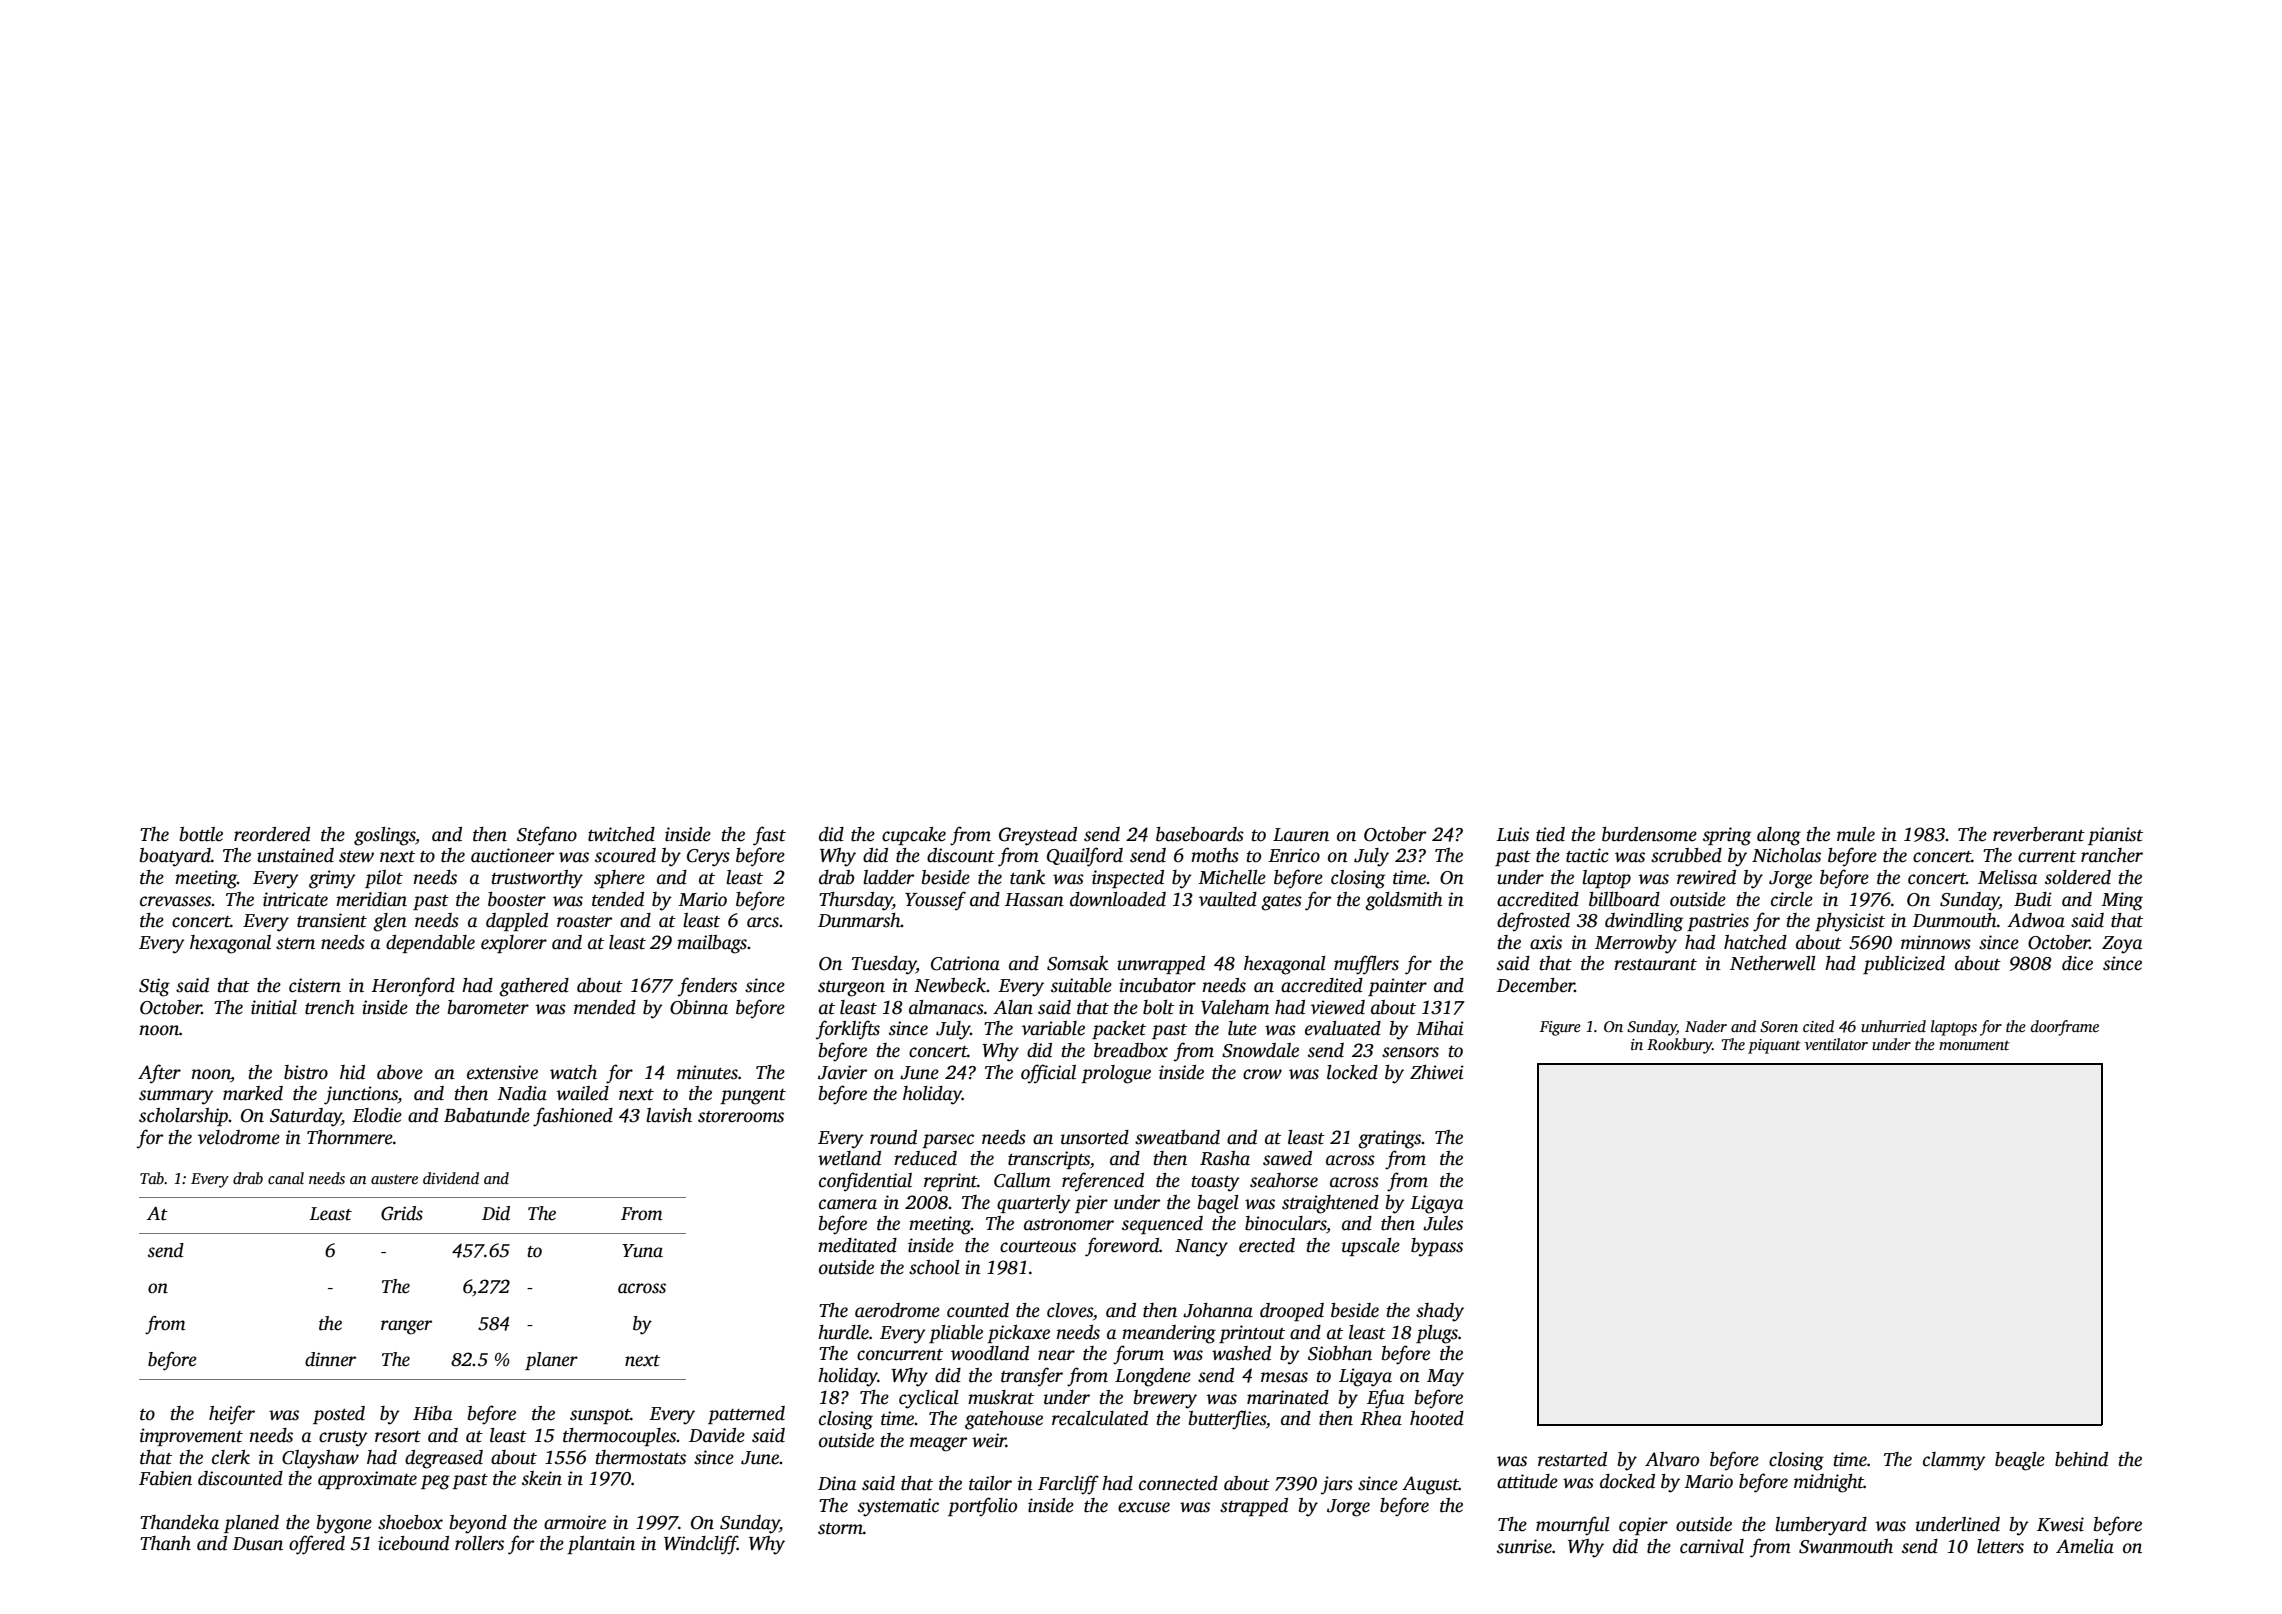  I want to click on circle, so click(1792, 899).
